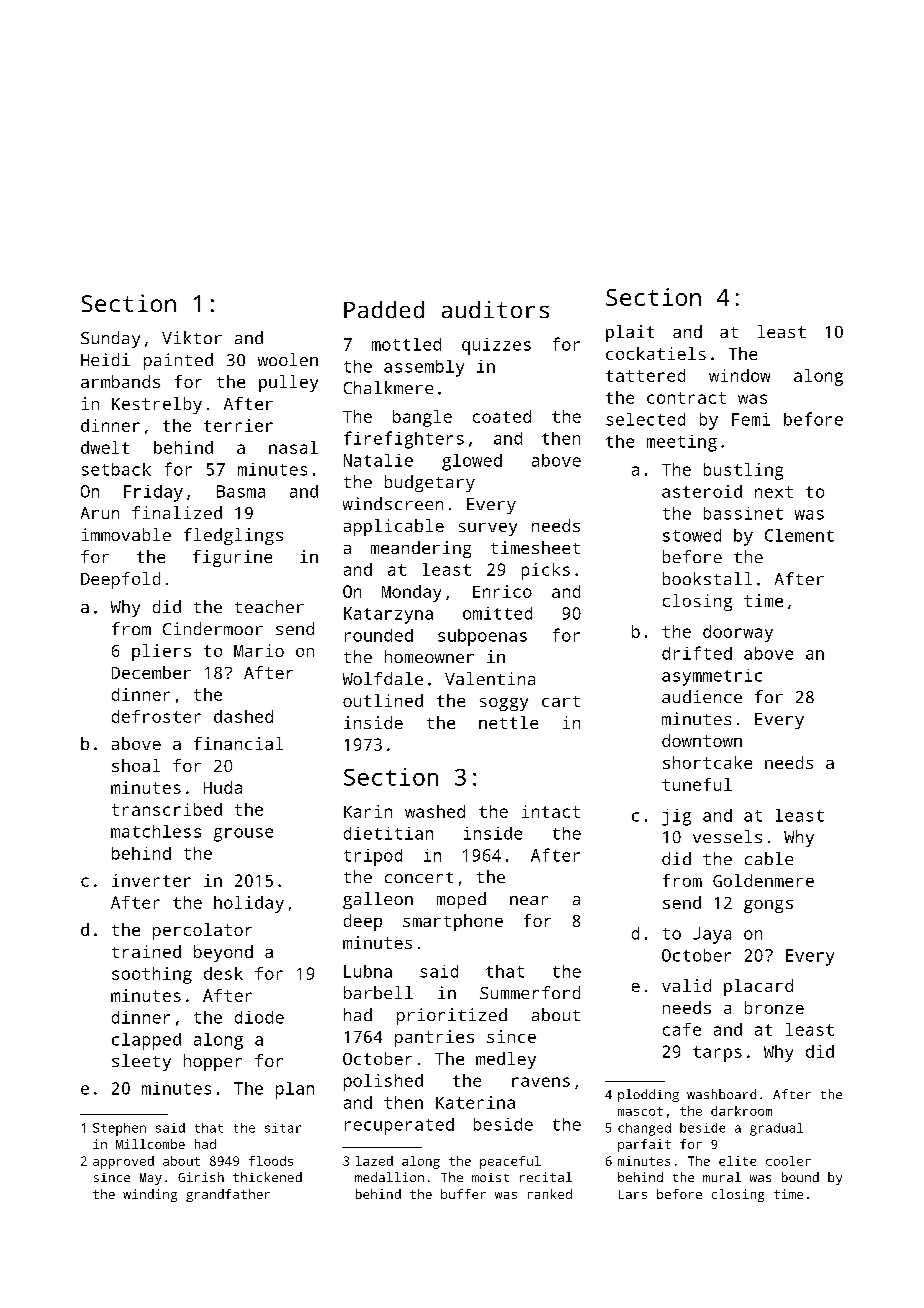  I want to click on thickened, so click(267, 1177).
